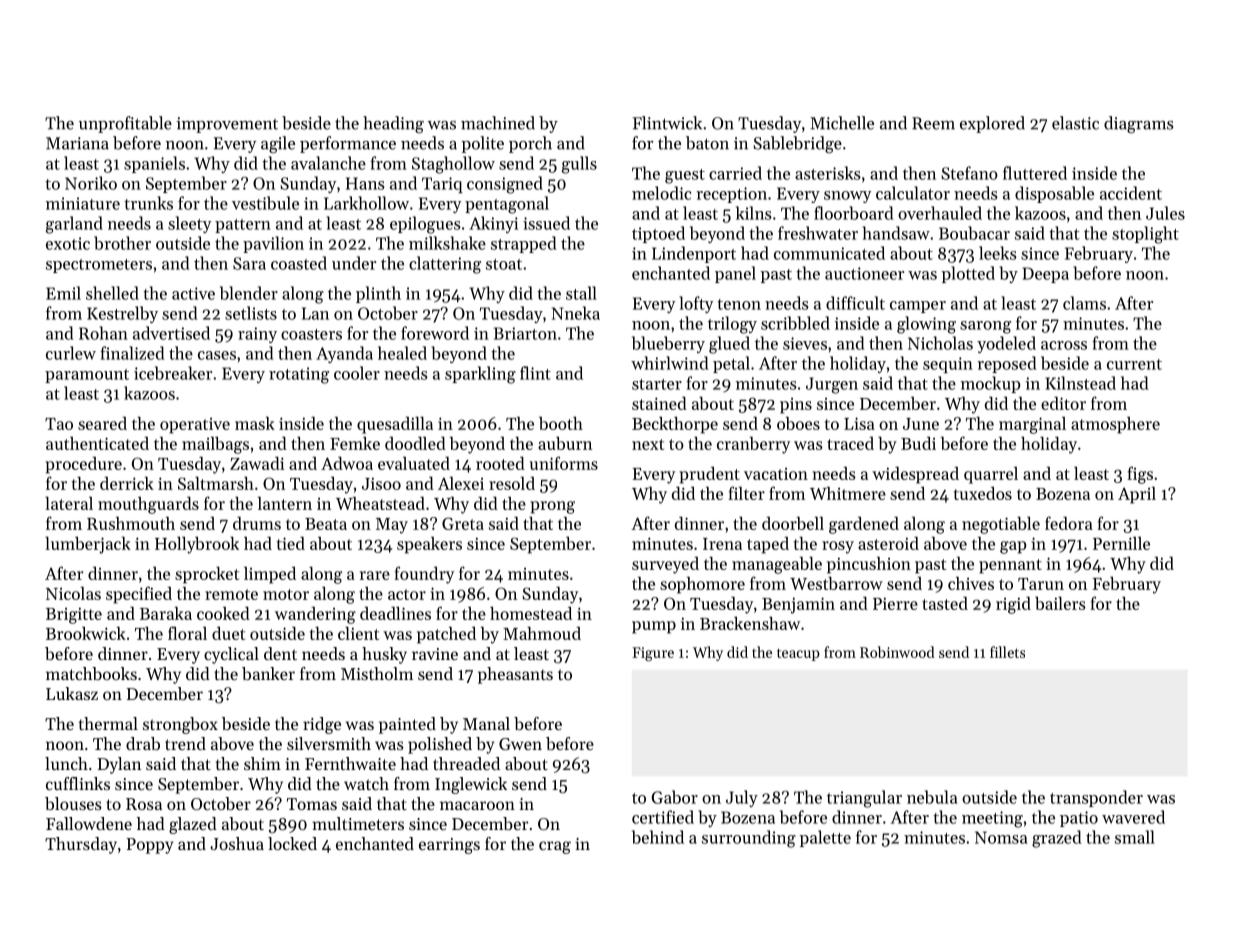 This screenshot has width=1233, height=952. I want to click on baton, so click(707, 143).
